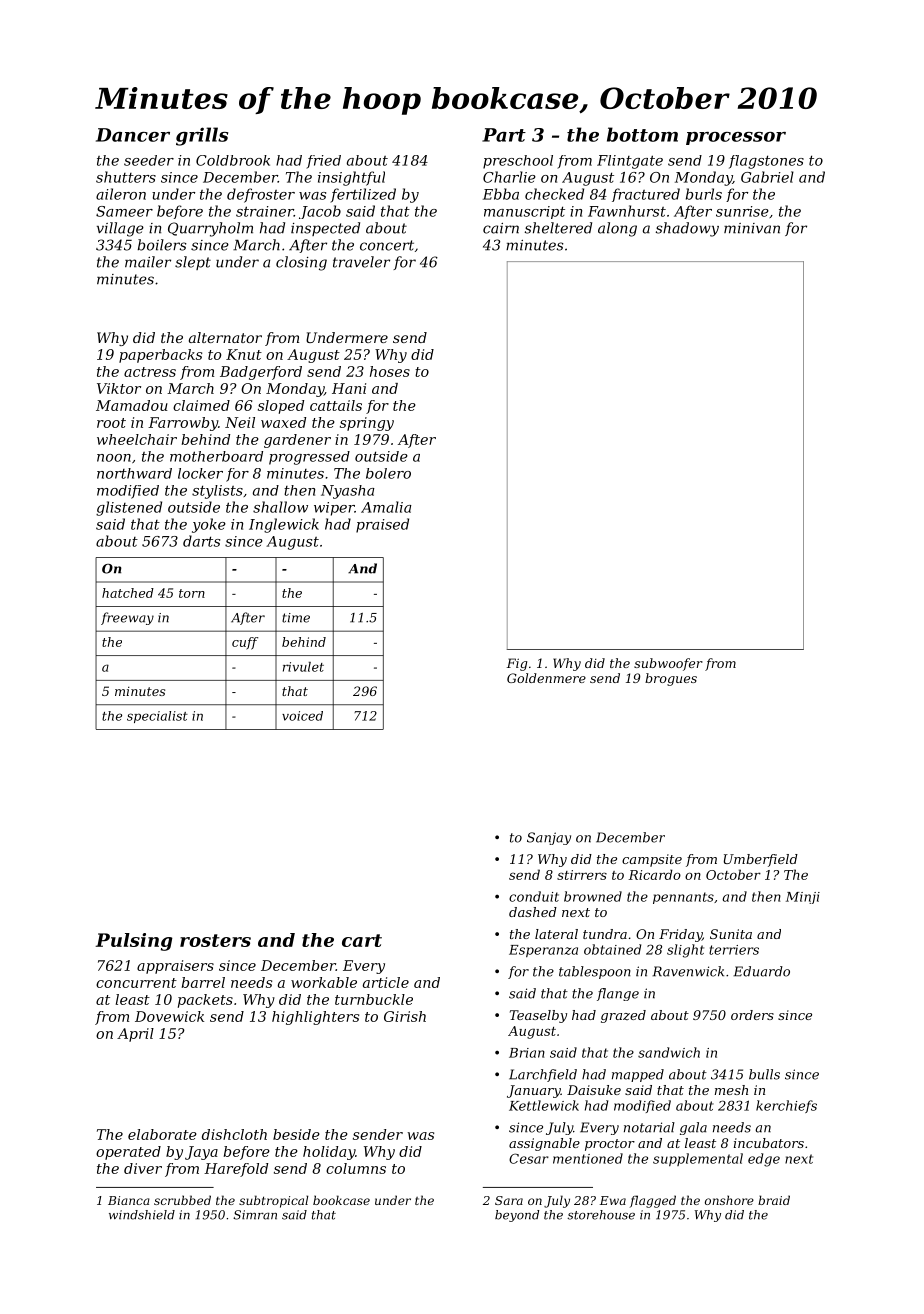 The height and width of the image is (1314, 924). What do you see at coordinates (387, 245) in the image?
I see `concert` at bounding box center [387, 245].
